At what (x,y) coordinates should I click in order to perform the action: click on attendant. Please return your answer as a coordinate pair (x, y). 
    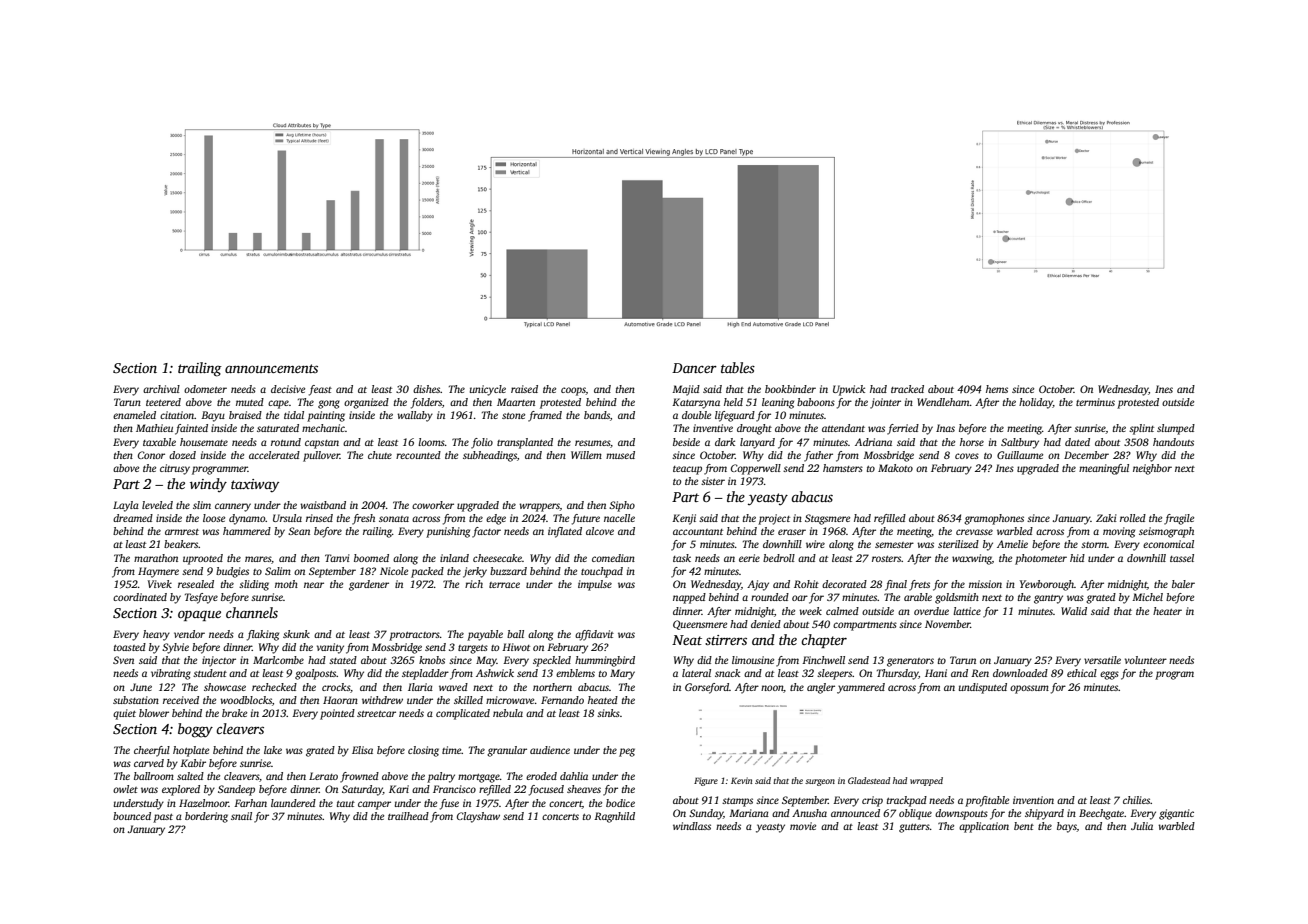
    Looking at the image, I should click on (843, 428).
